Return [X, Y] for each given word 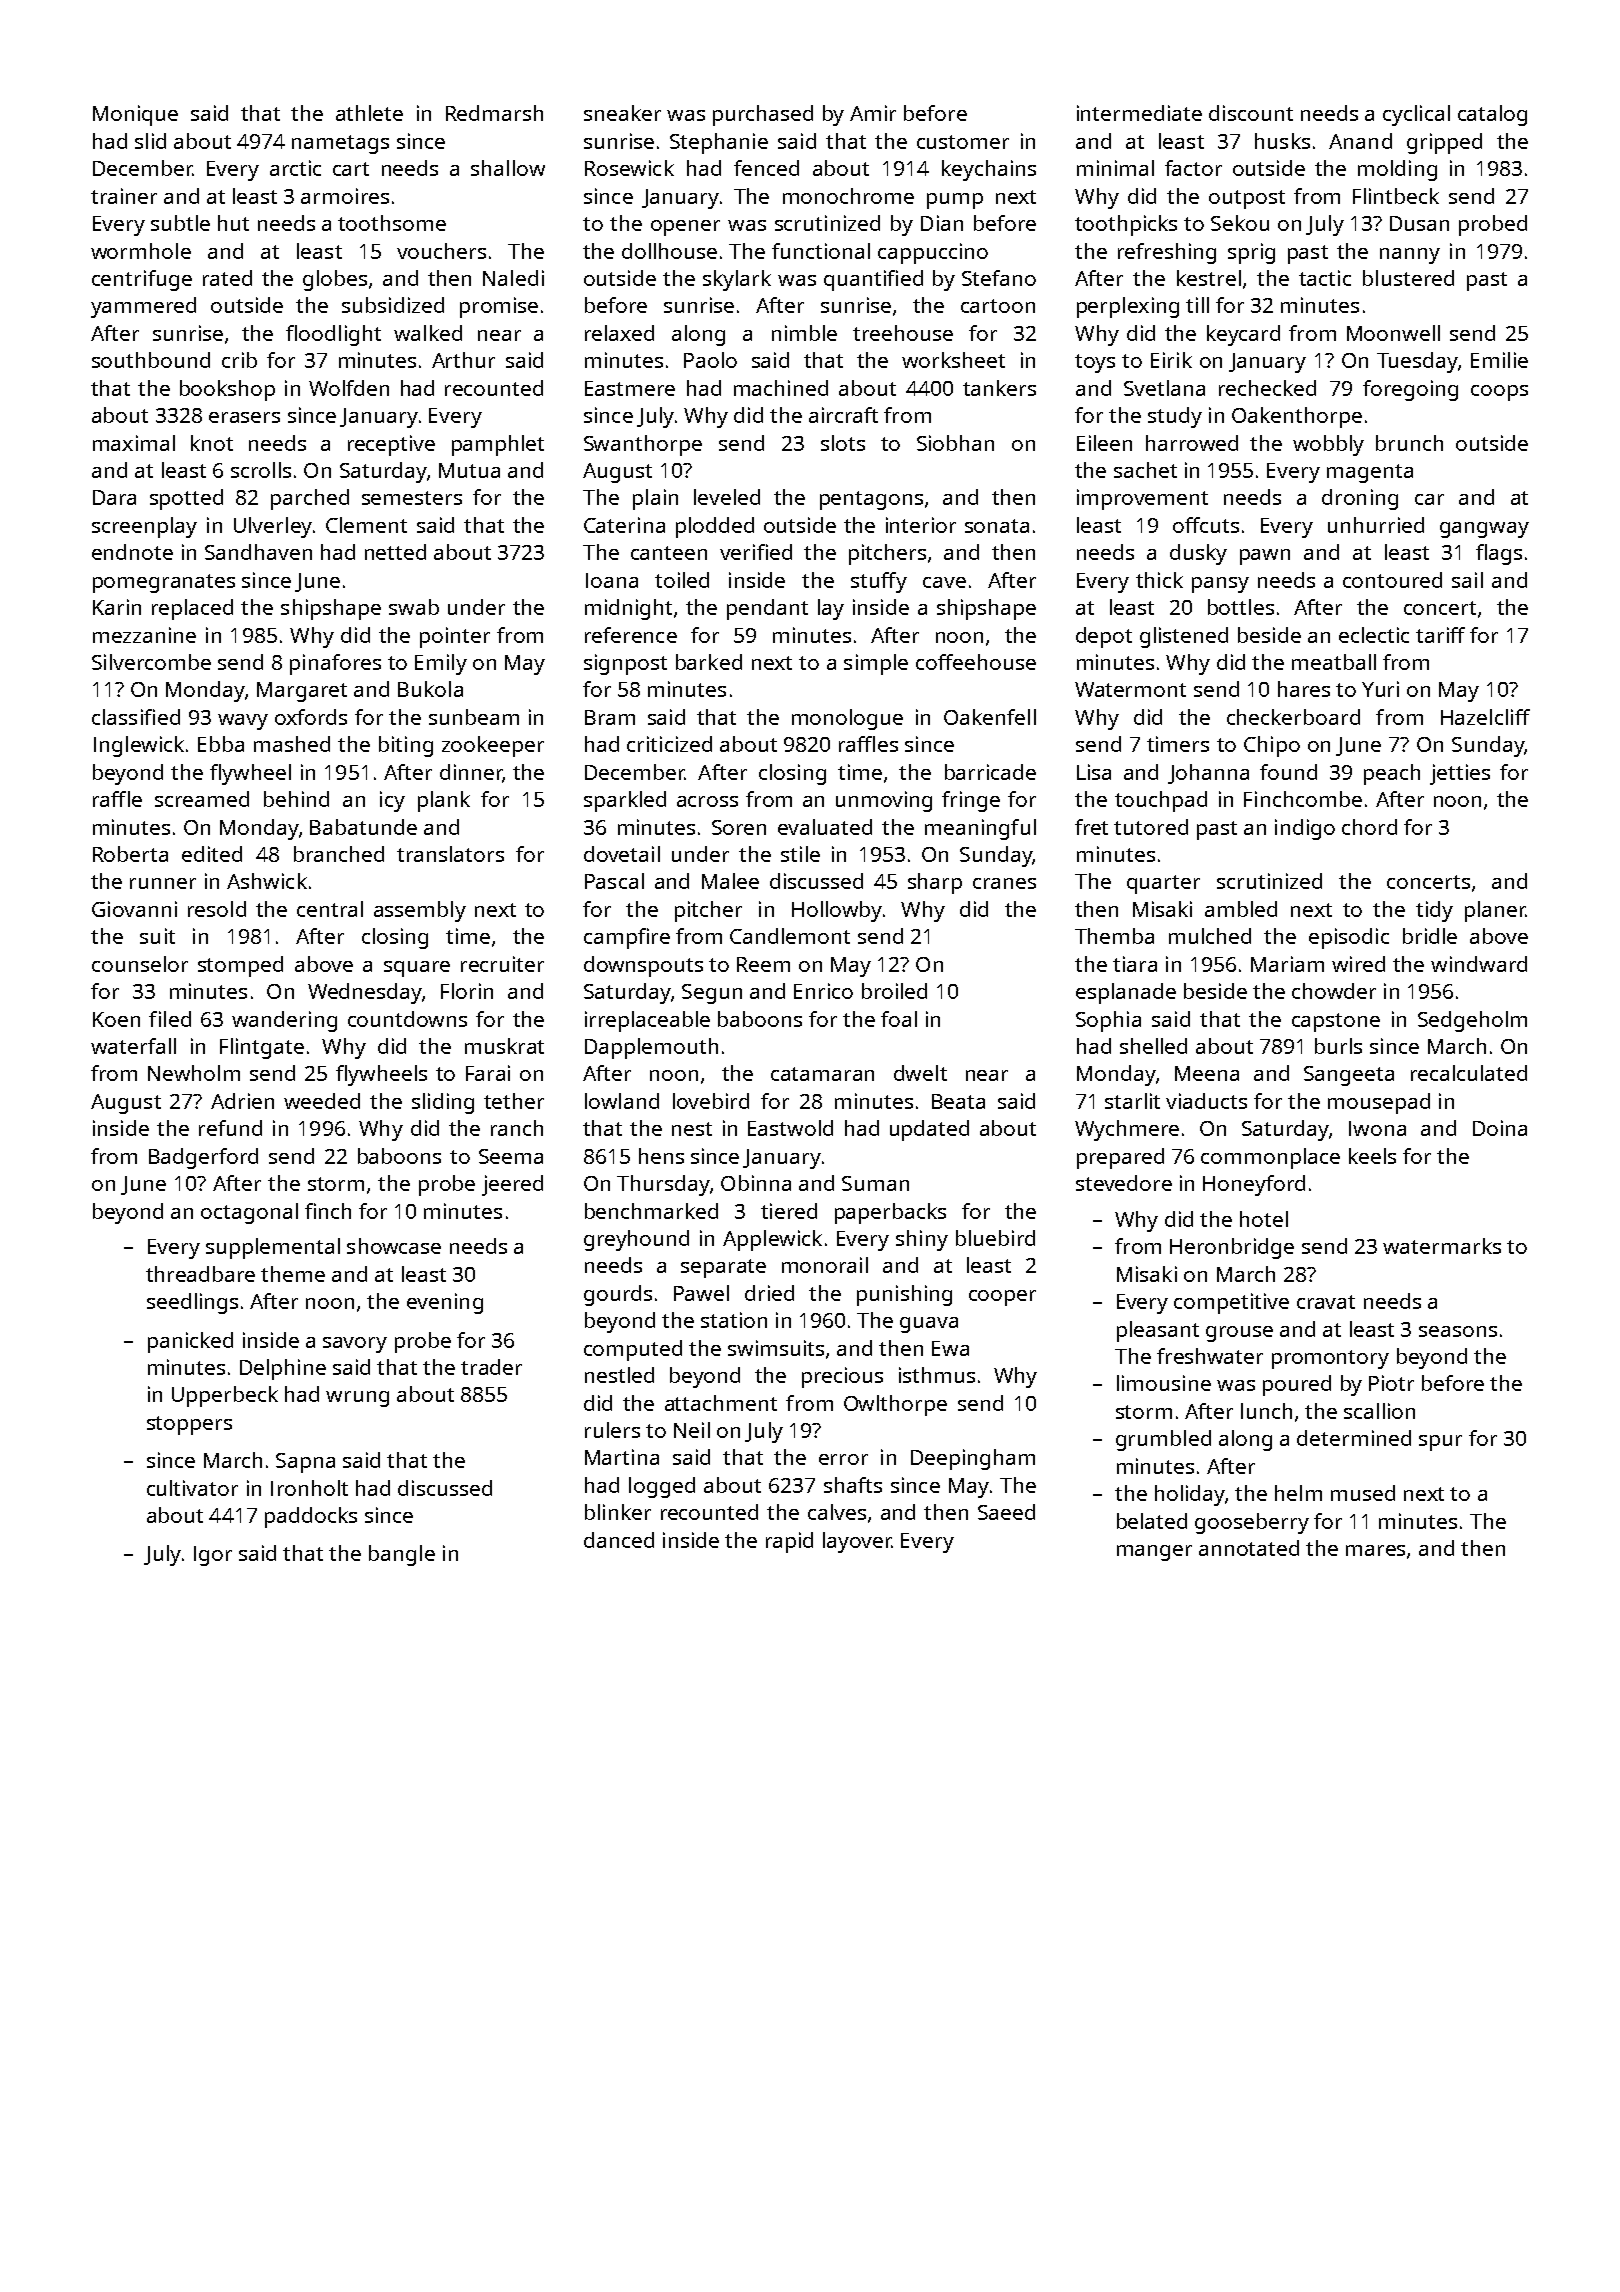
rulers [612, 1430]
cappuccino [933, 253]
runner [163, 883]
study [1175, 417]
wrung [357, 1399]
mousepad [1379, 1103]
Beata [958, 1101]
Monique [135, 115]
